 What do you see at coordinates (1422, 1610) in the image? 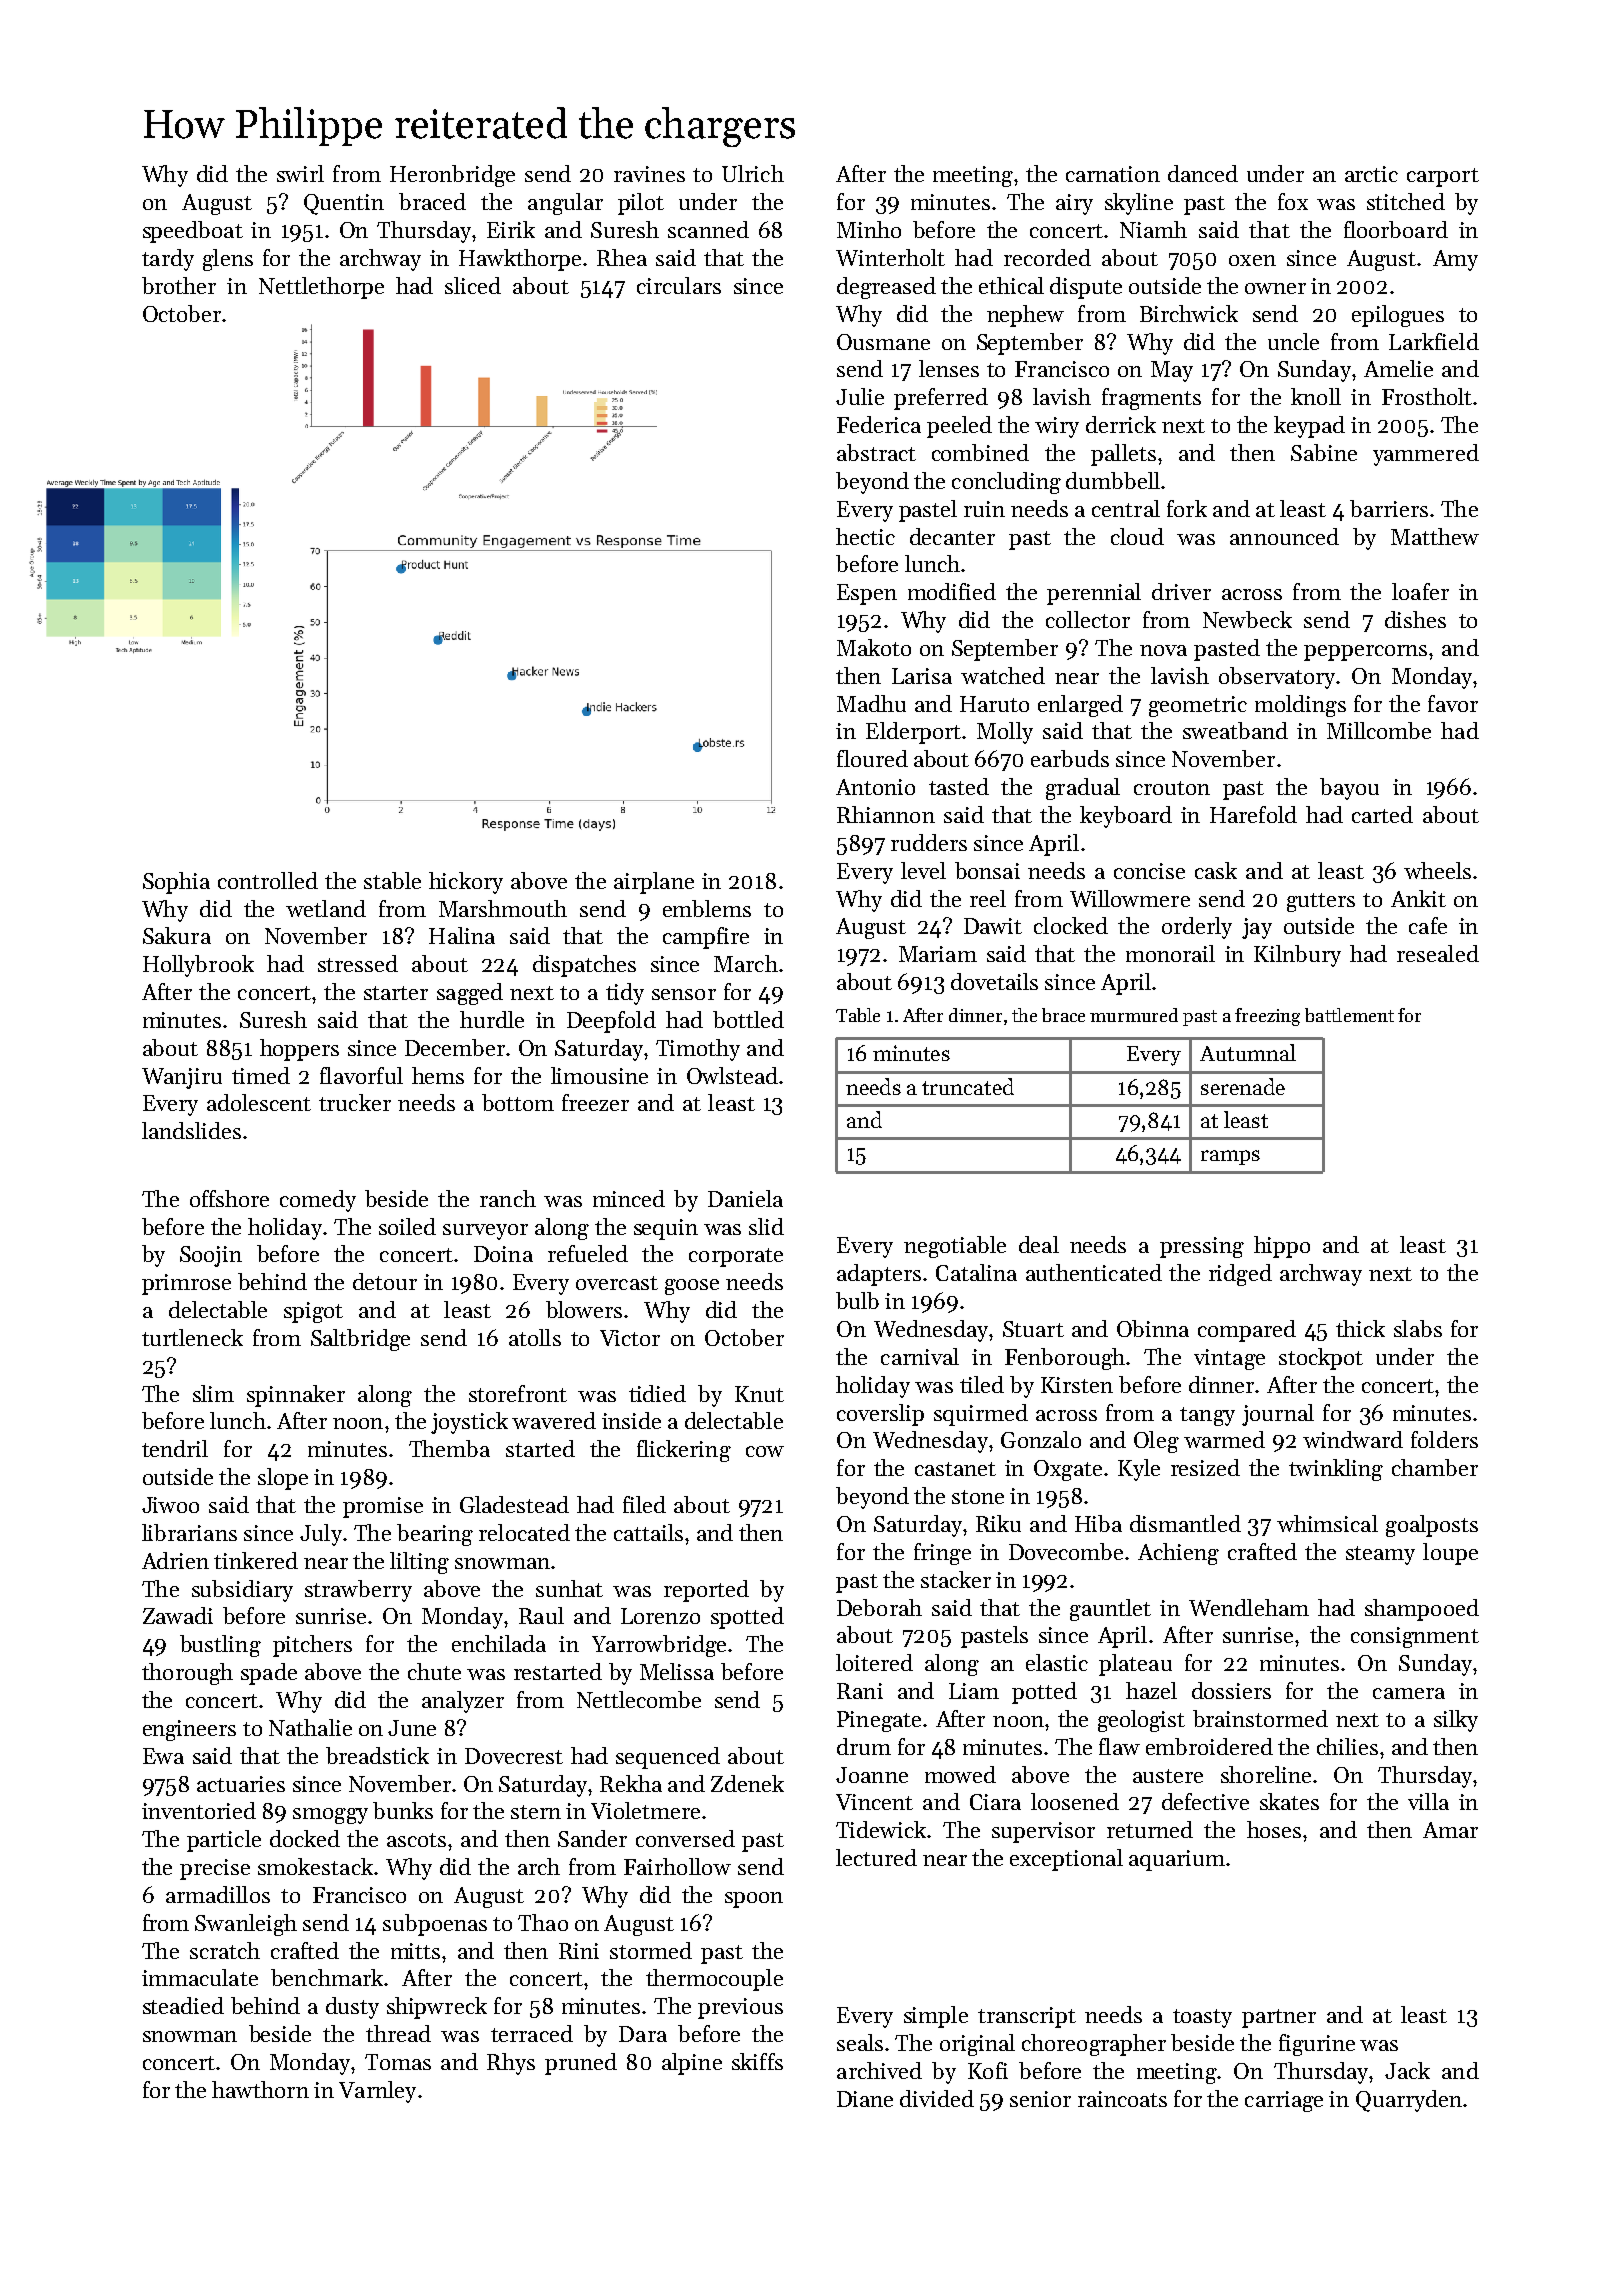
I see `shampooed` at bounding box center [1422, 1610].
